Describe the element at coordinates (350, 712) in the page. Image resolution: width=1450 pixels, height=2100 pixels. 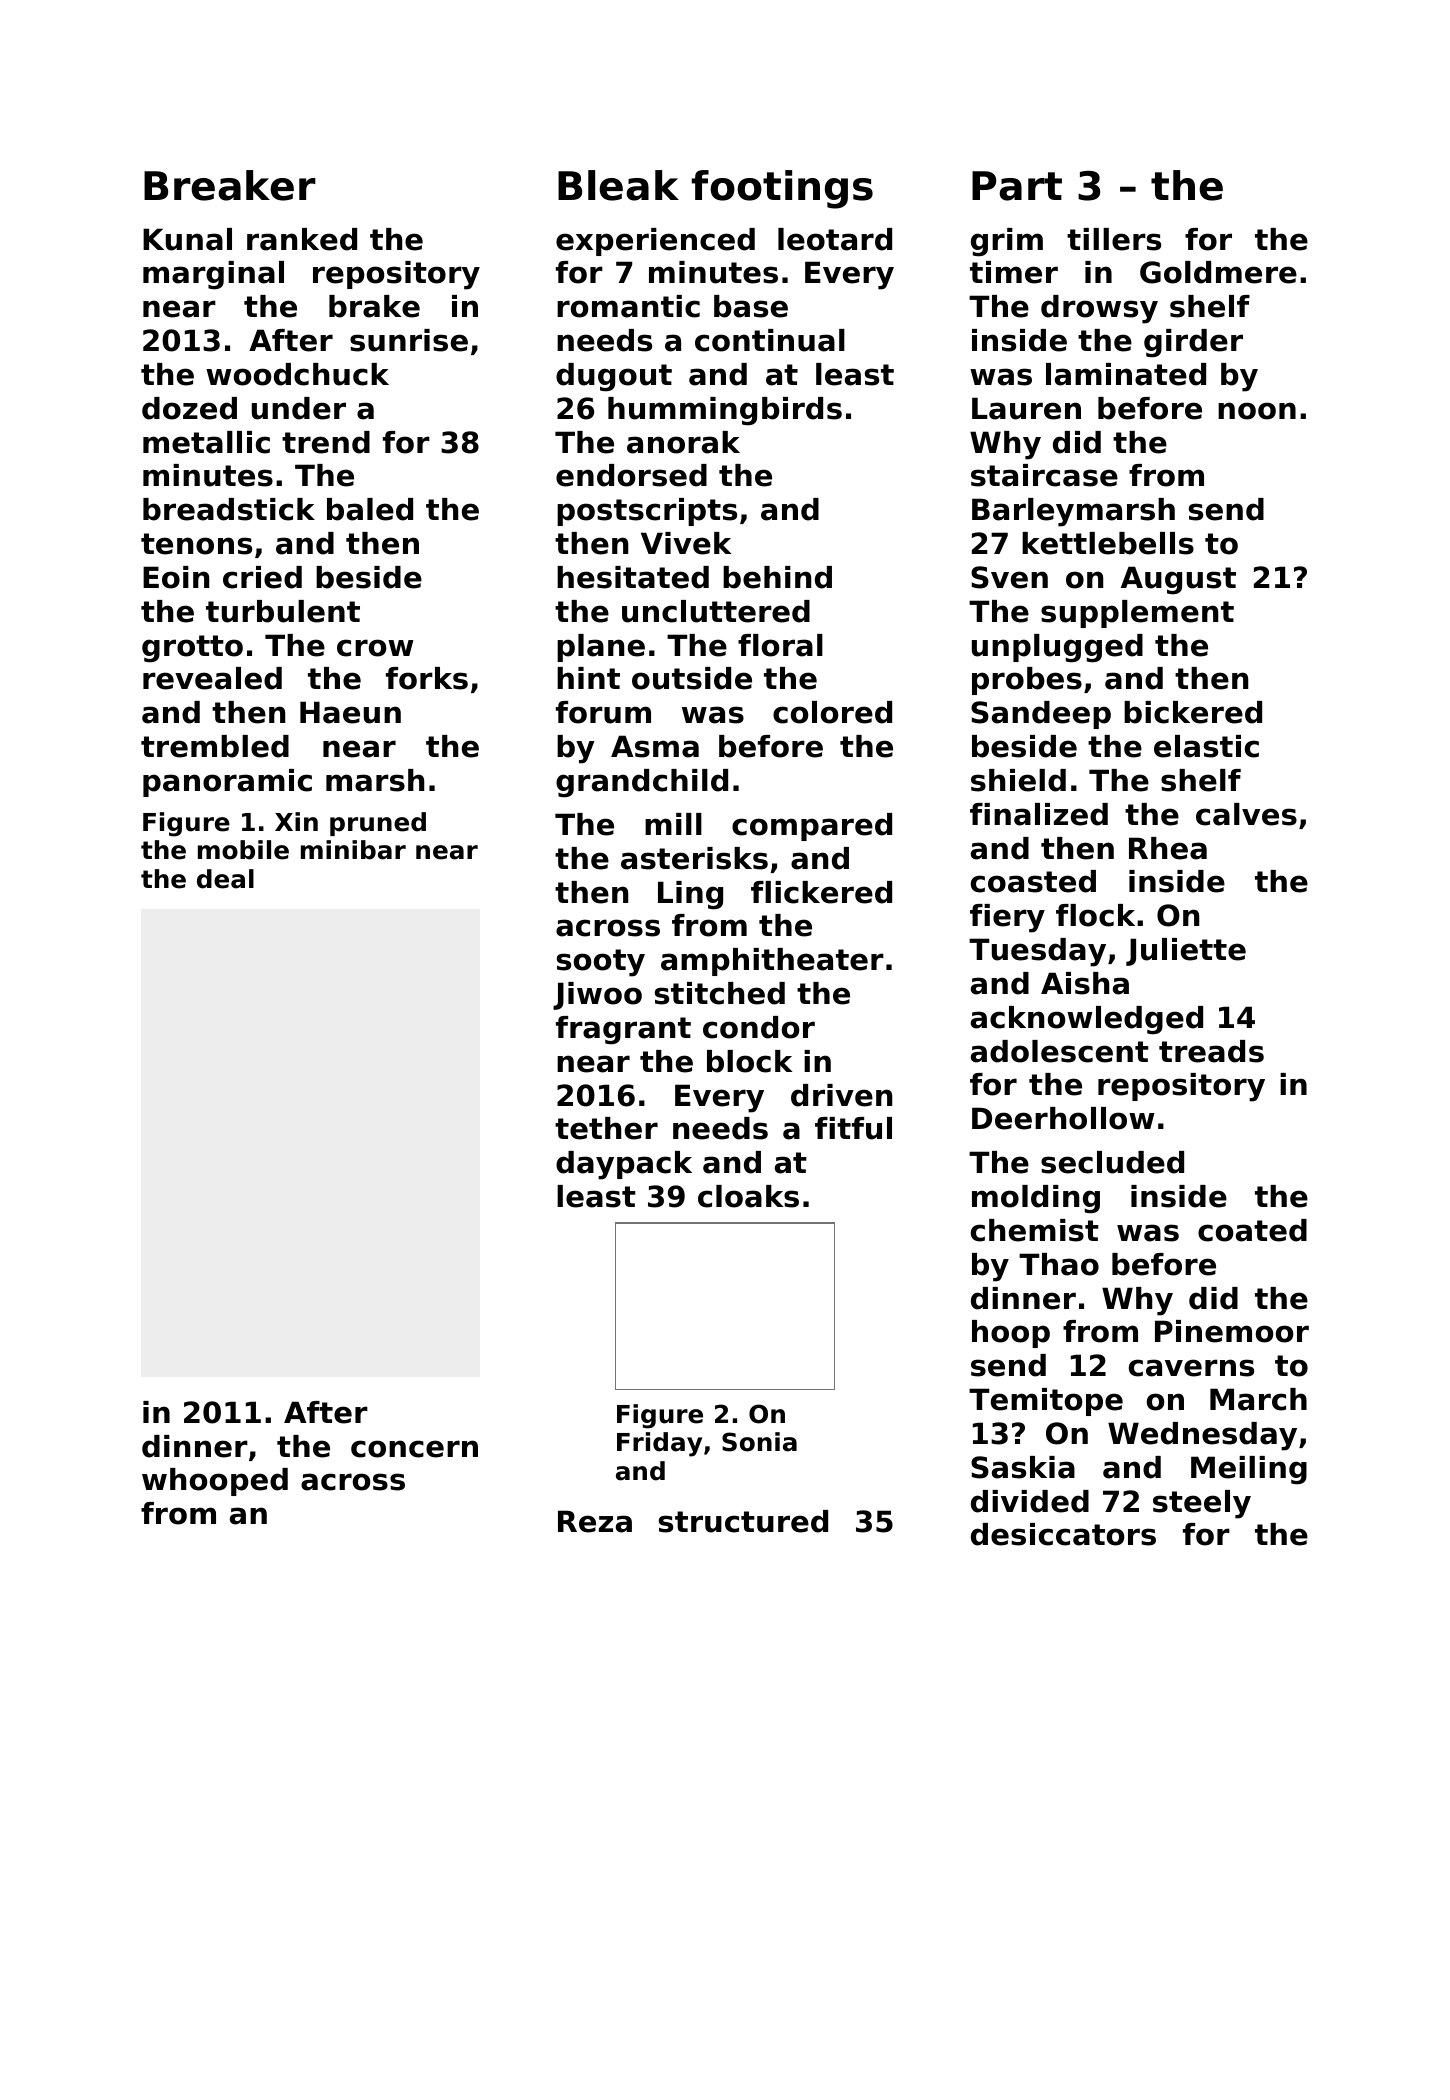
I see `Haeun` at that location.
